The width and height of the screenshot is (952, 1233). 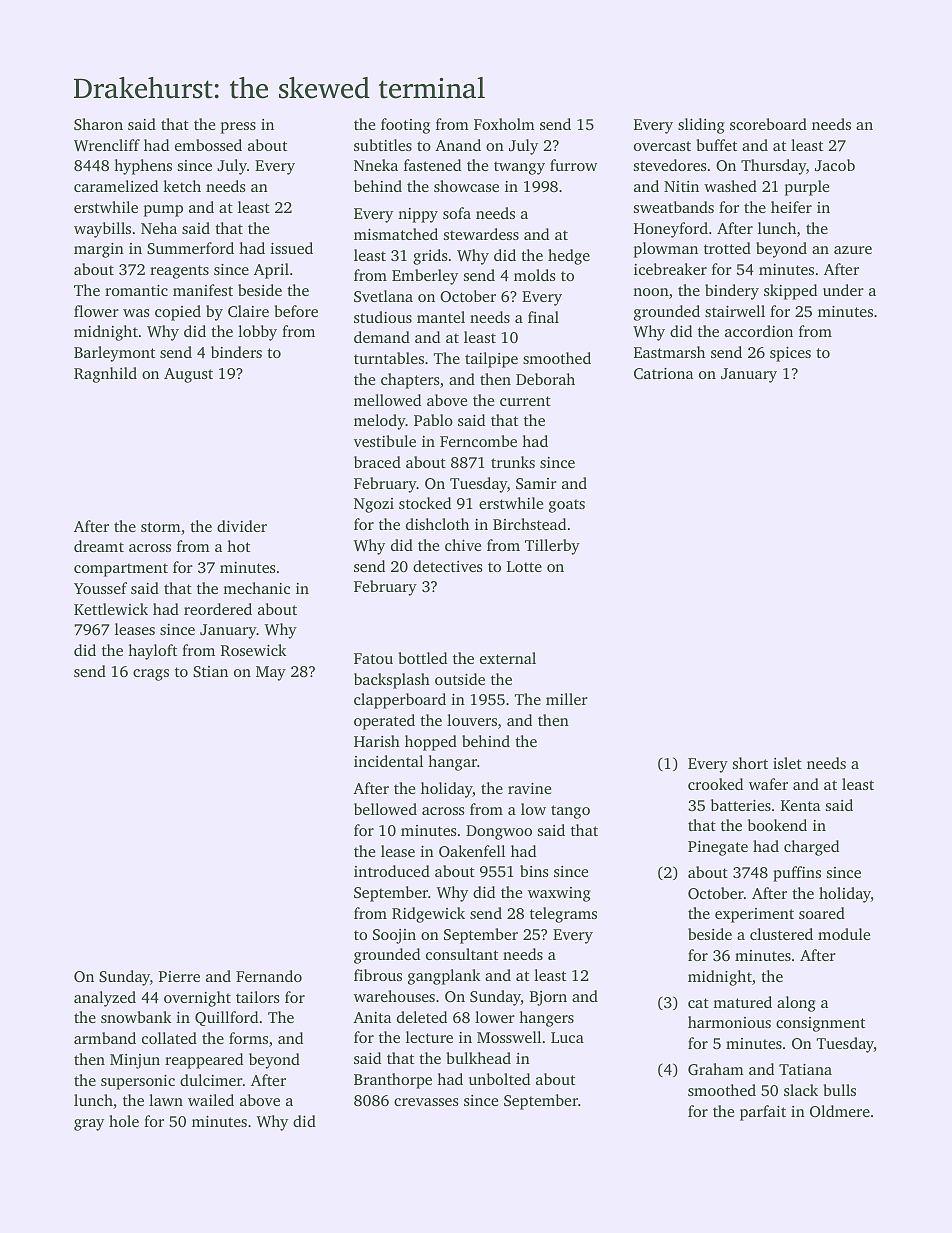 What do you see at coordinates (763, 1113) in the screenshot?
I see `parfait` at bounding box center [763, 1113].
